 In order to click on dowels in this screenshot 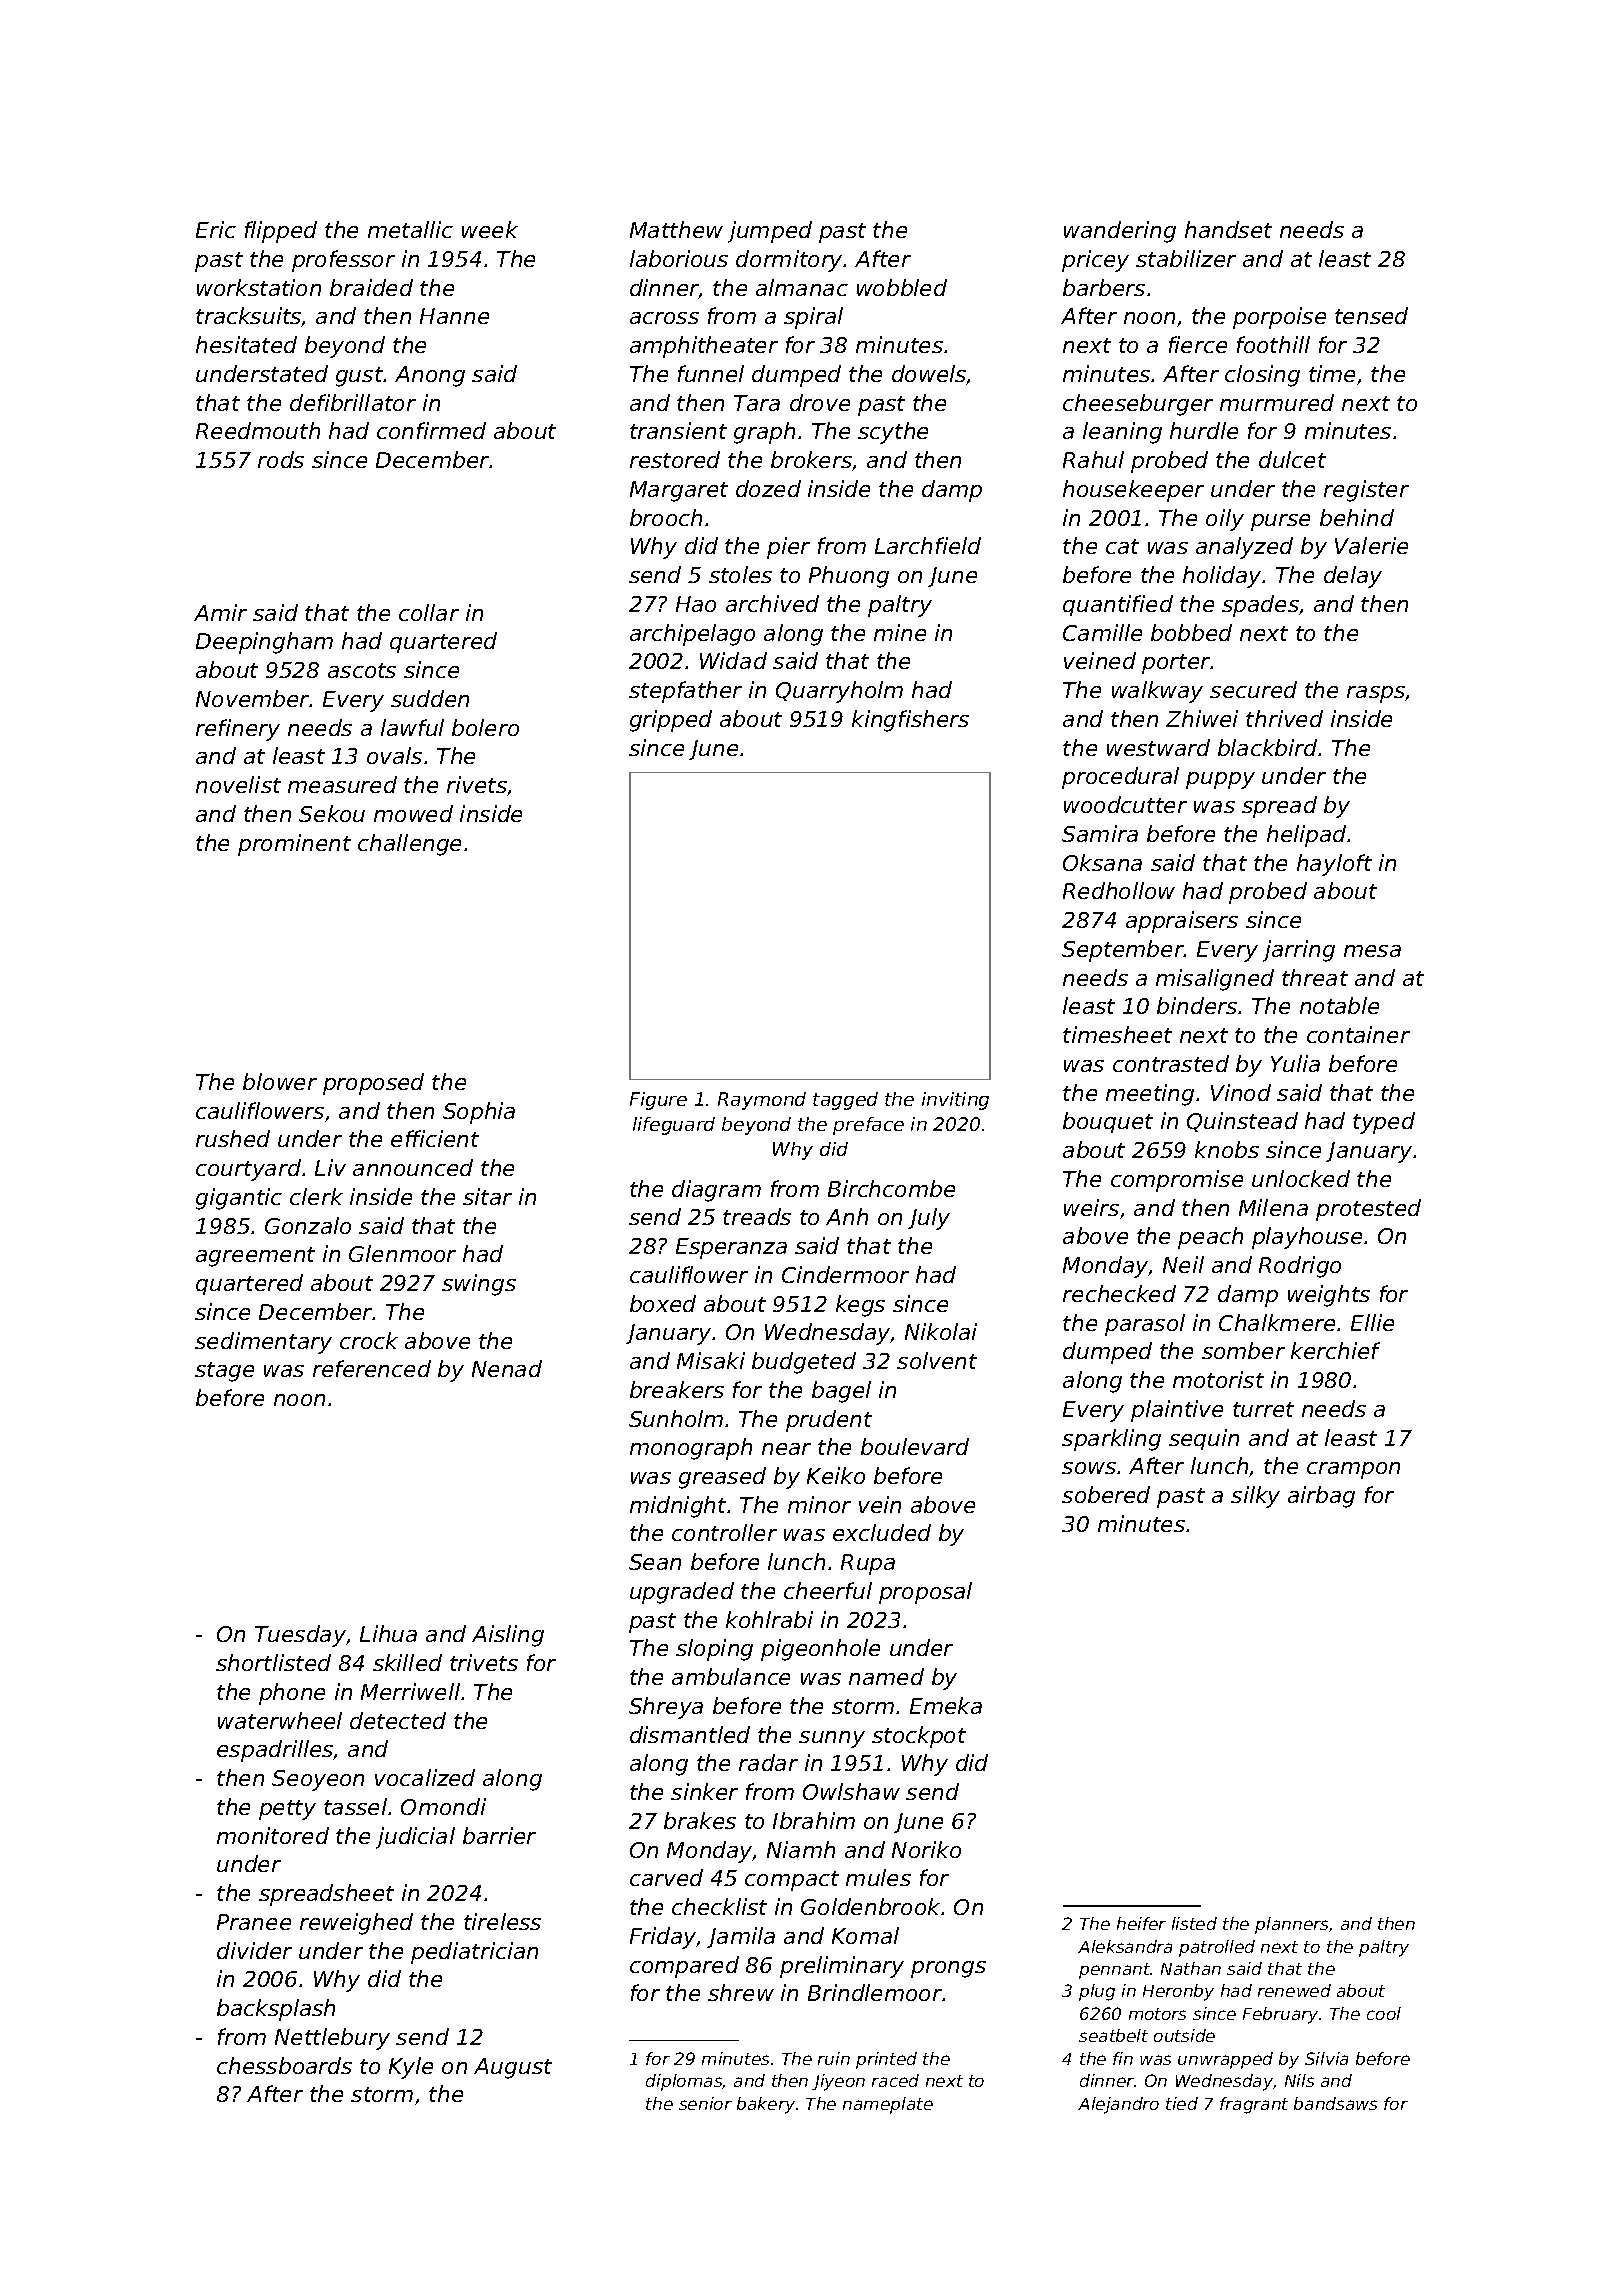, I will do `click(929, 375)`.
